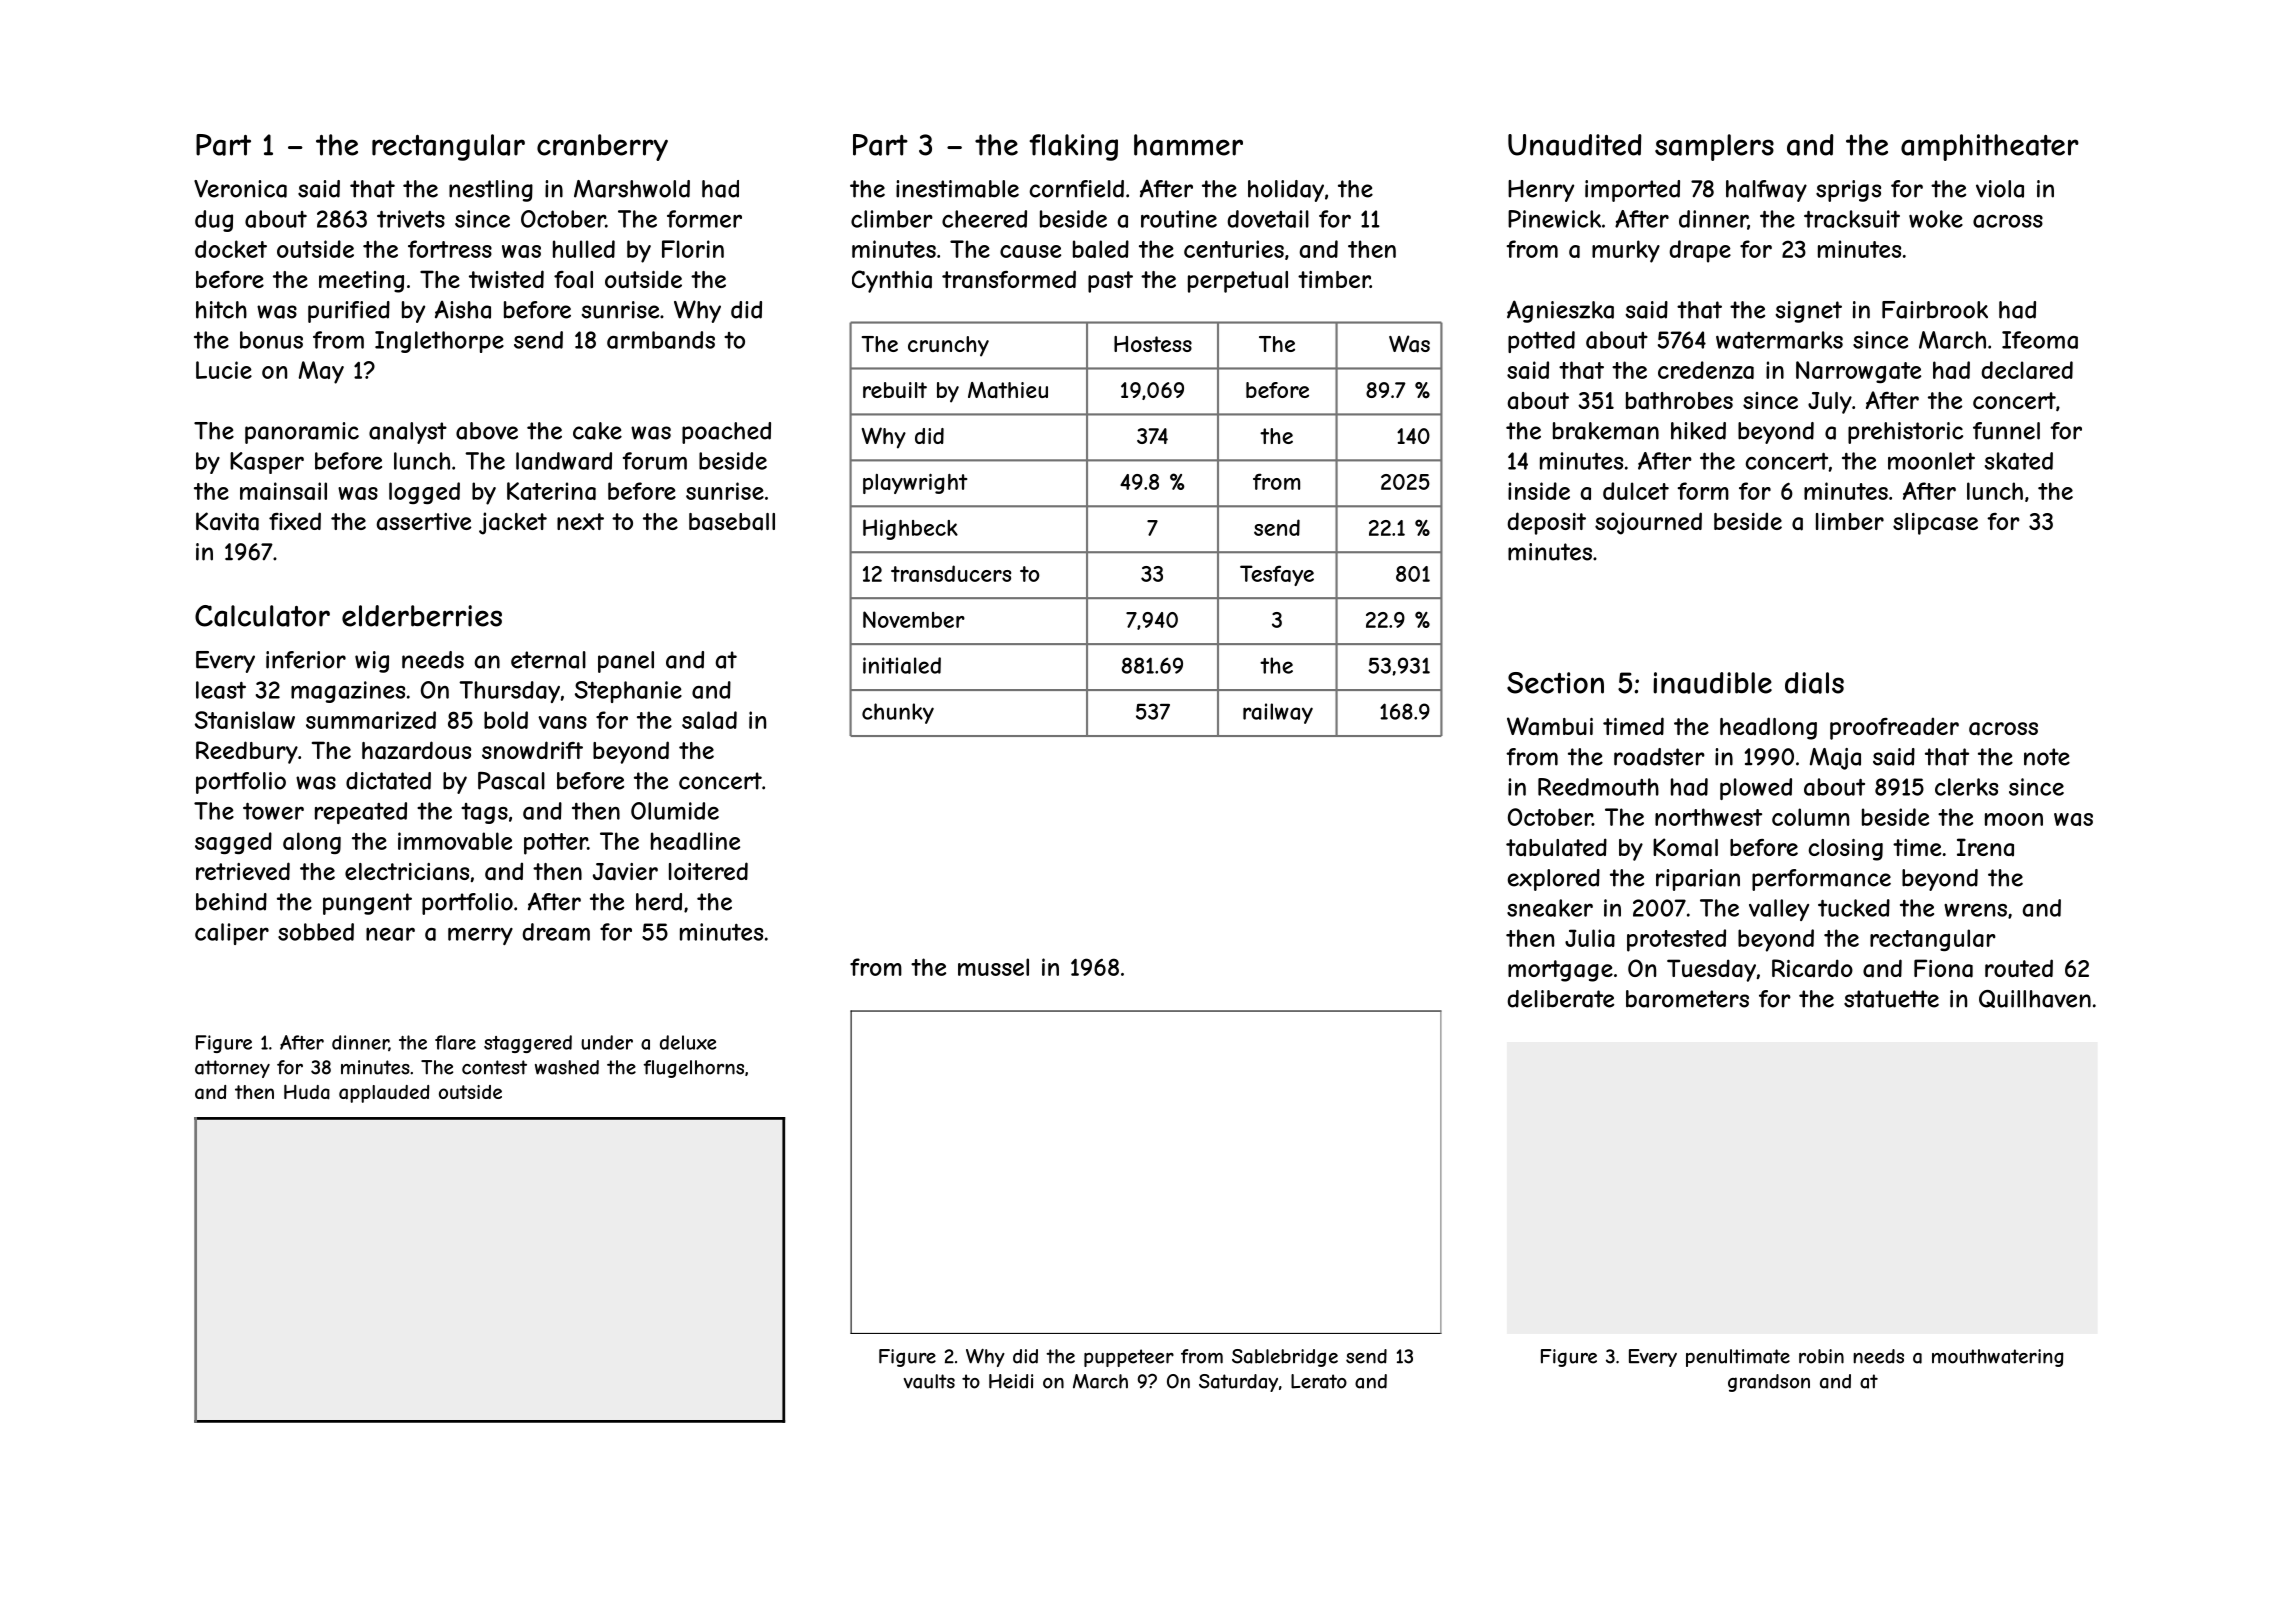  Describe the element at coordinates (1238, 1383) in the document. I see `Saturday` at that location.
